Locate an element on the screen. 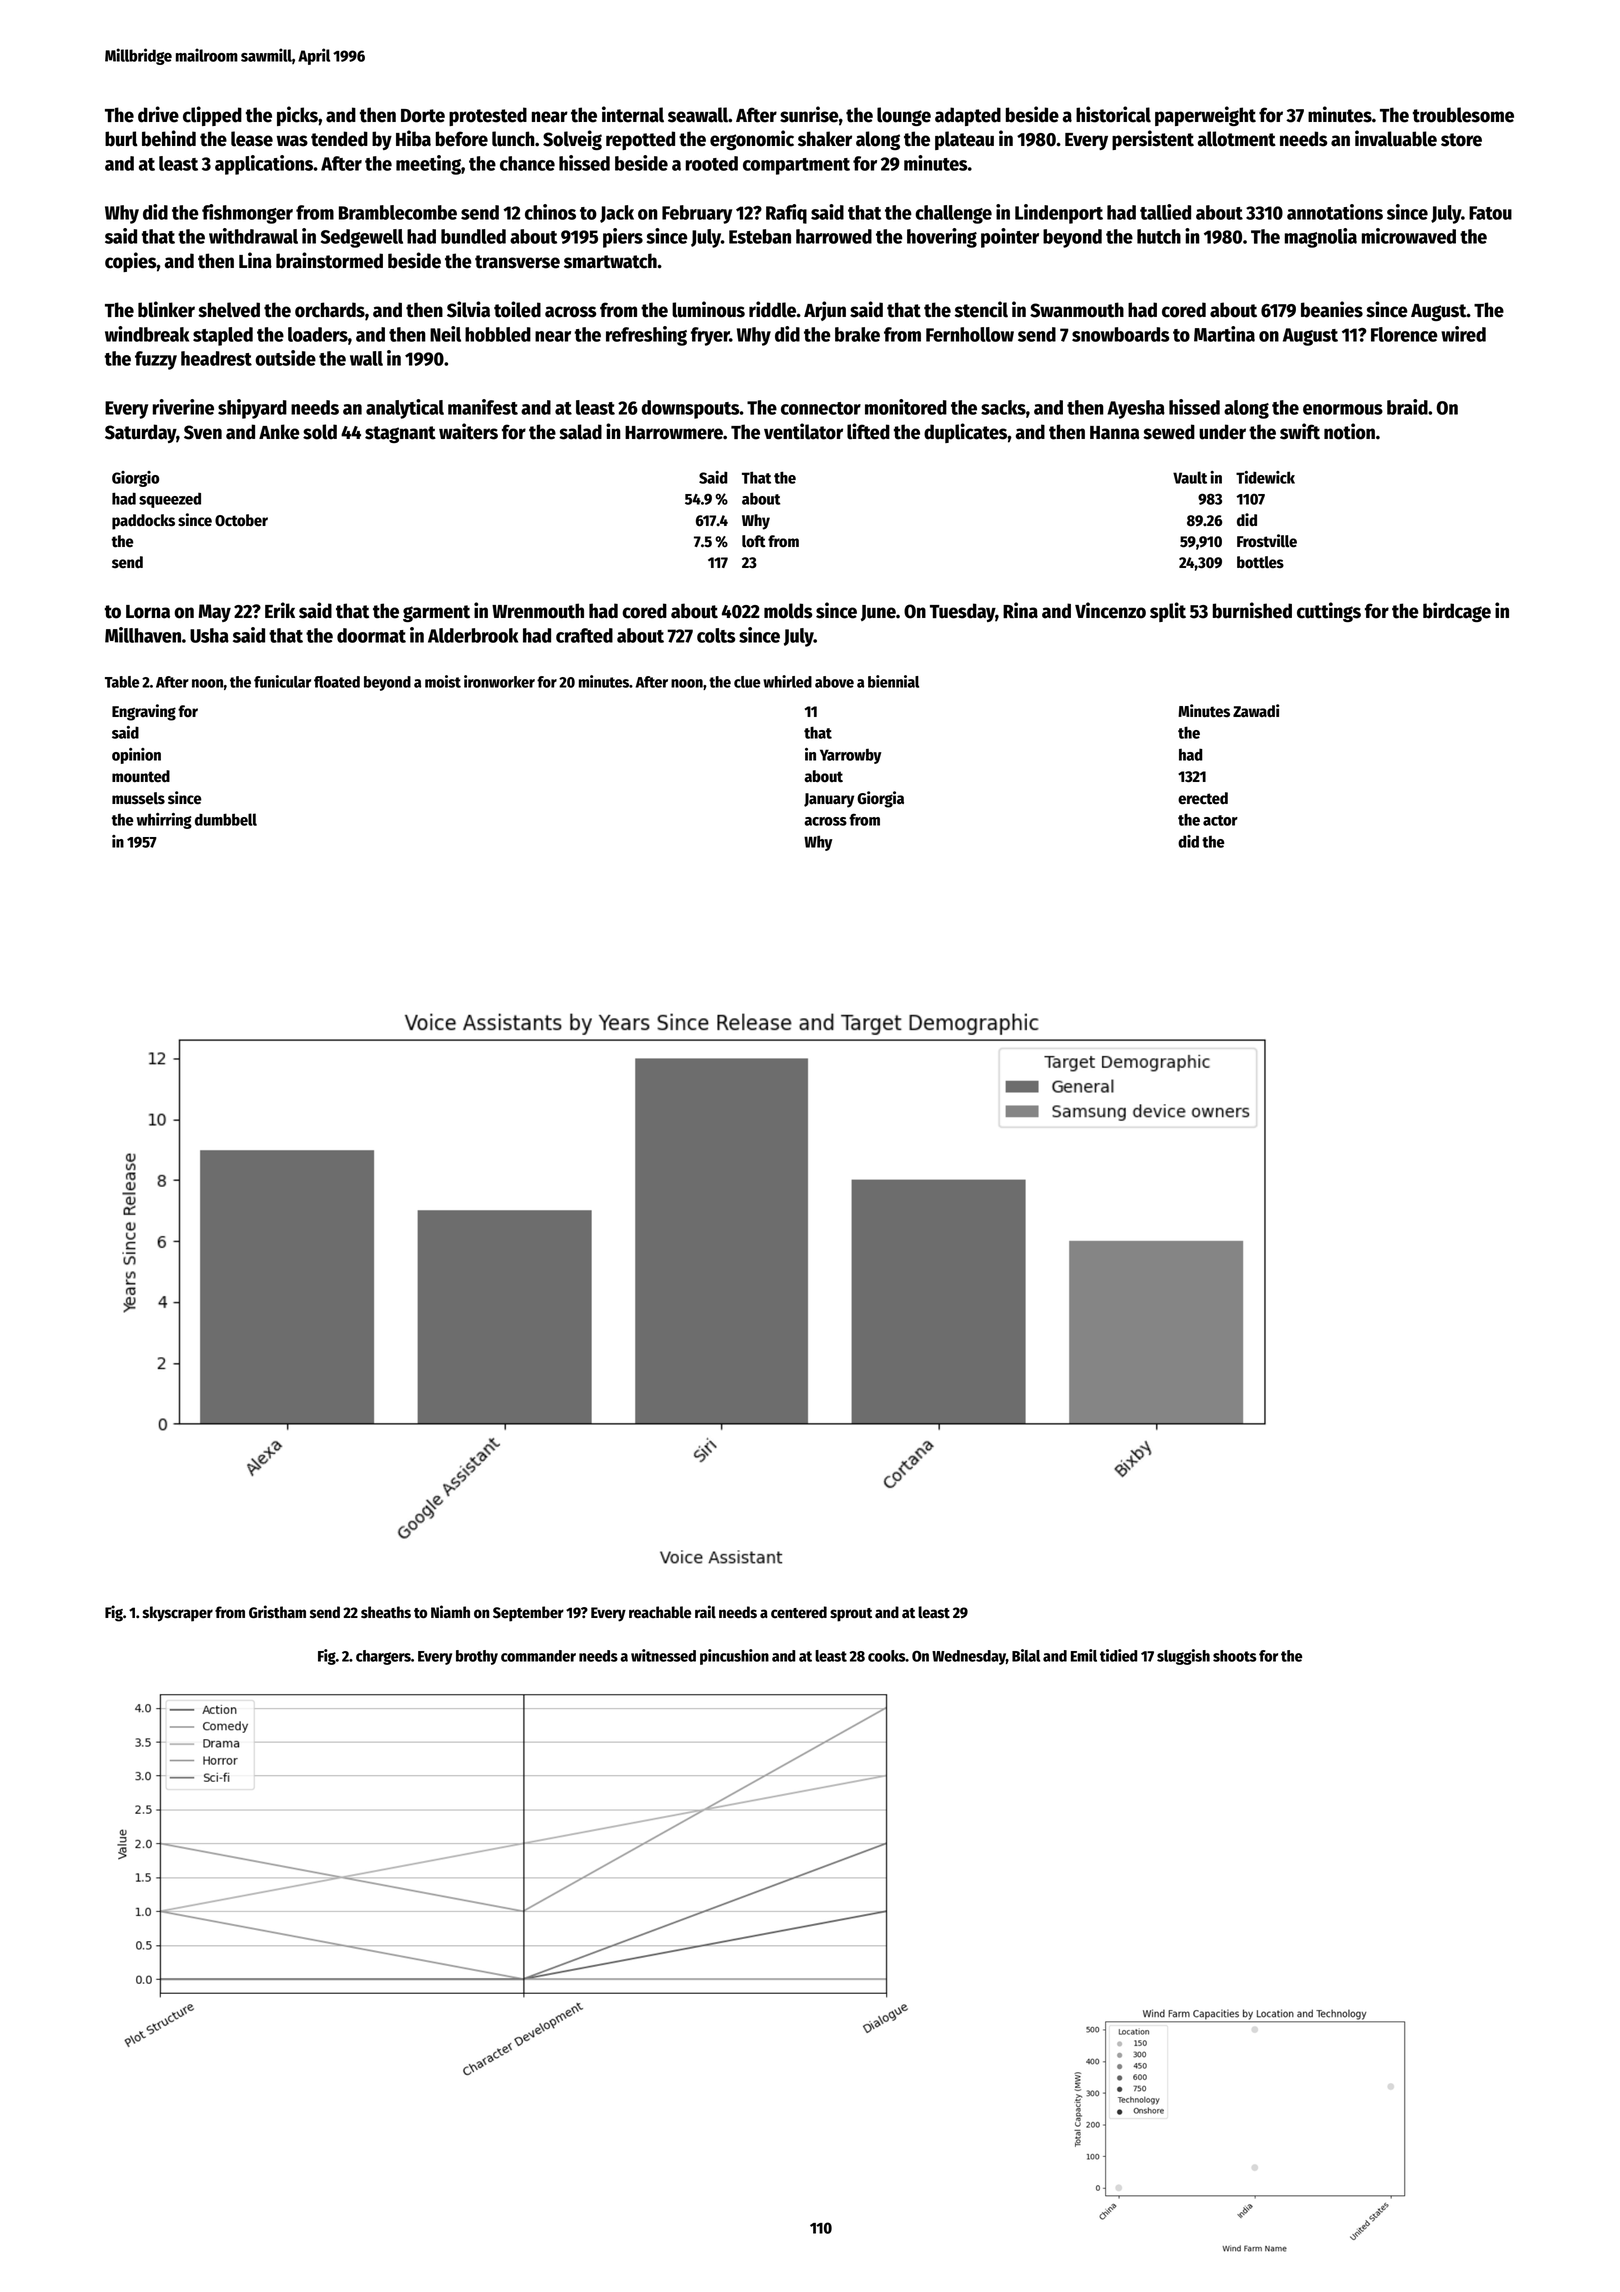 Image resolution: width=1620 pixels, height=2292 pixels. skyscraper is located at coordinates (178, 1614).
